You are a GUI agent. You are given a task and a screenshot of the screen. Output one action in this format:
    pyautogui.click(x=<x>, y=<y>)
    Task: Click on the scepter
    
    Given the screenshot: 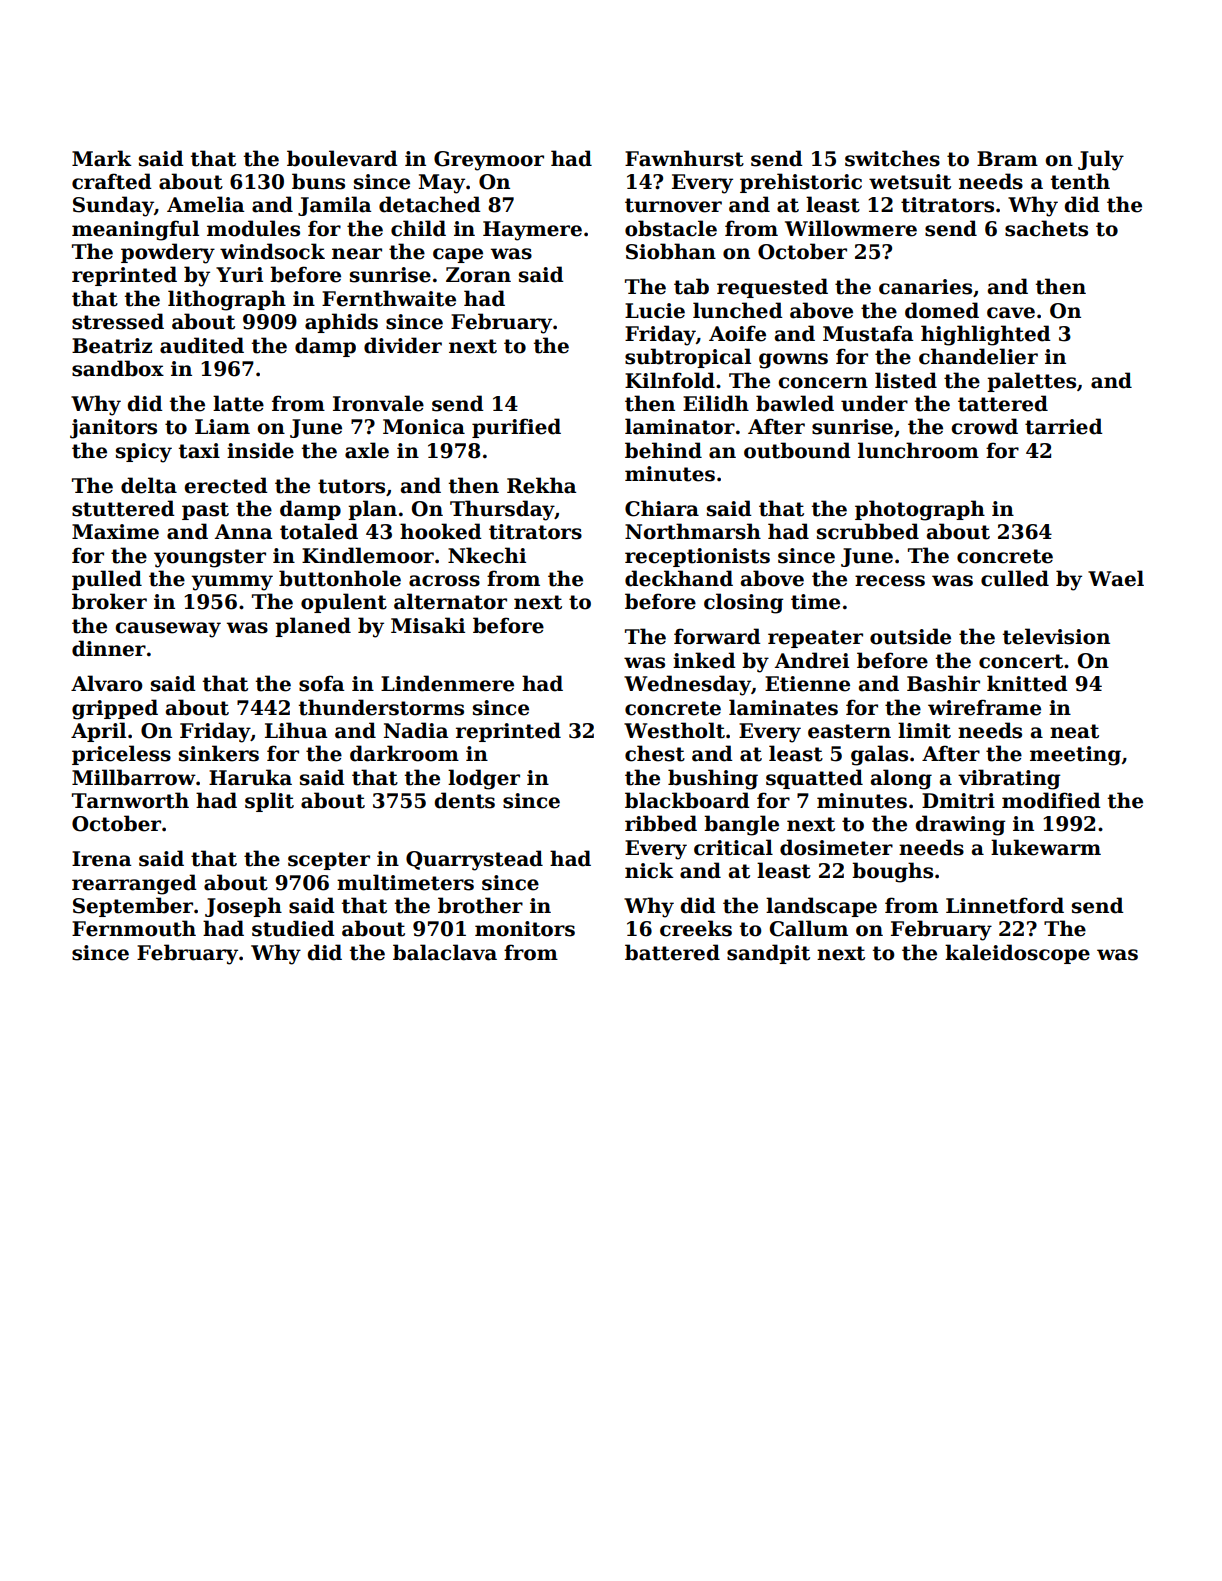 What is the action you would take?
    pyautogui.click(x=329, y=861)
